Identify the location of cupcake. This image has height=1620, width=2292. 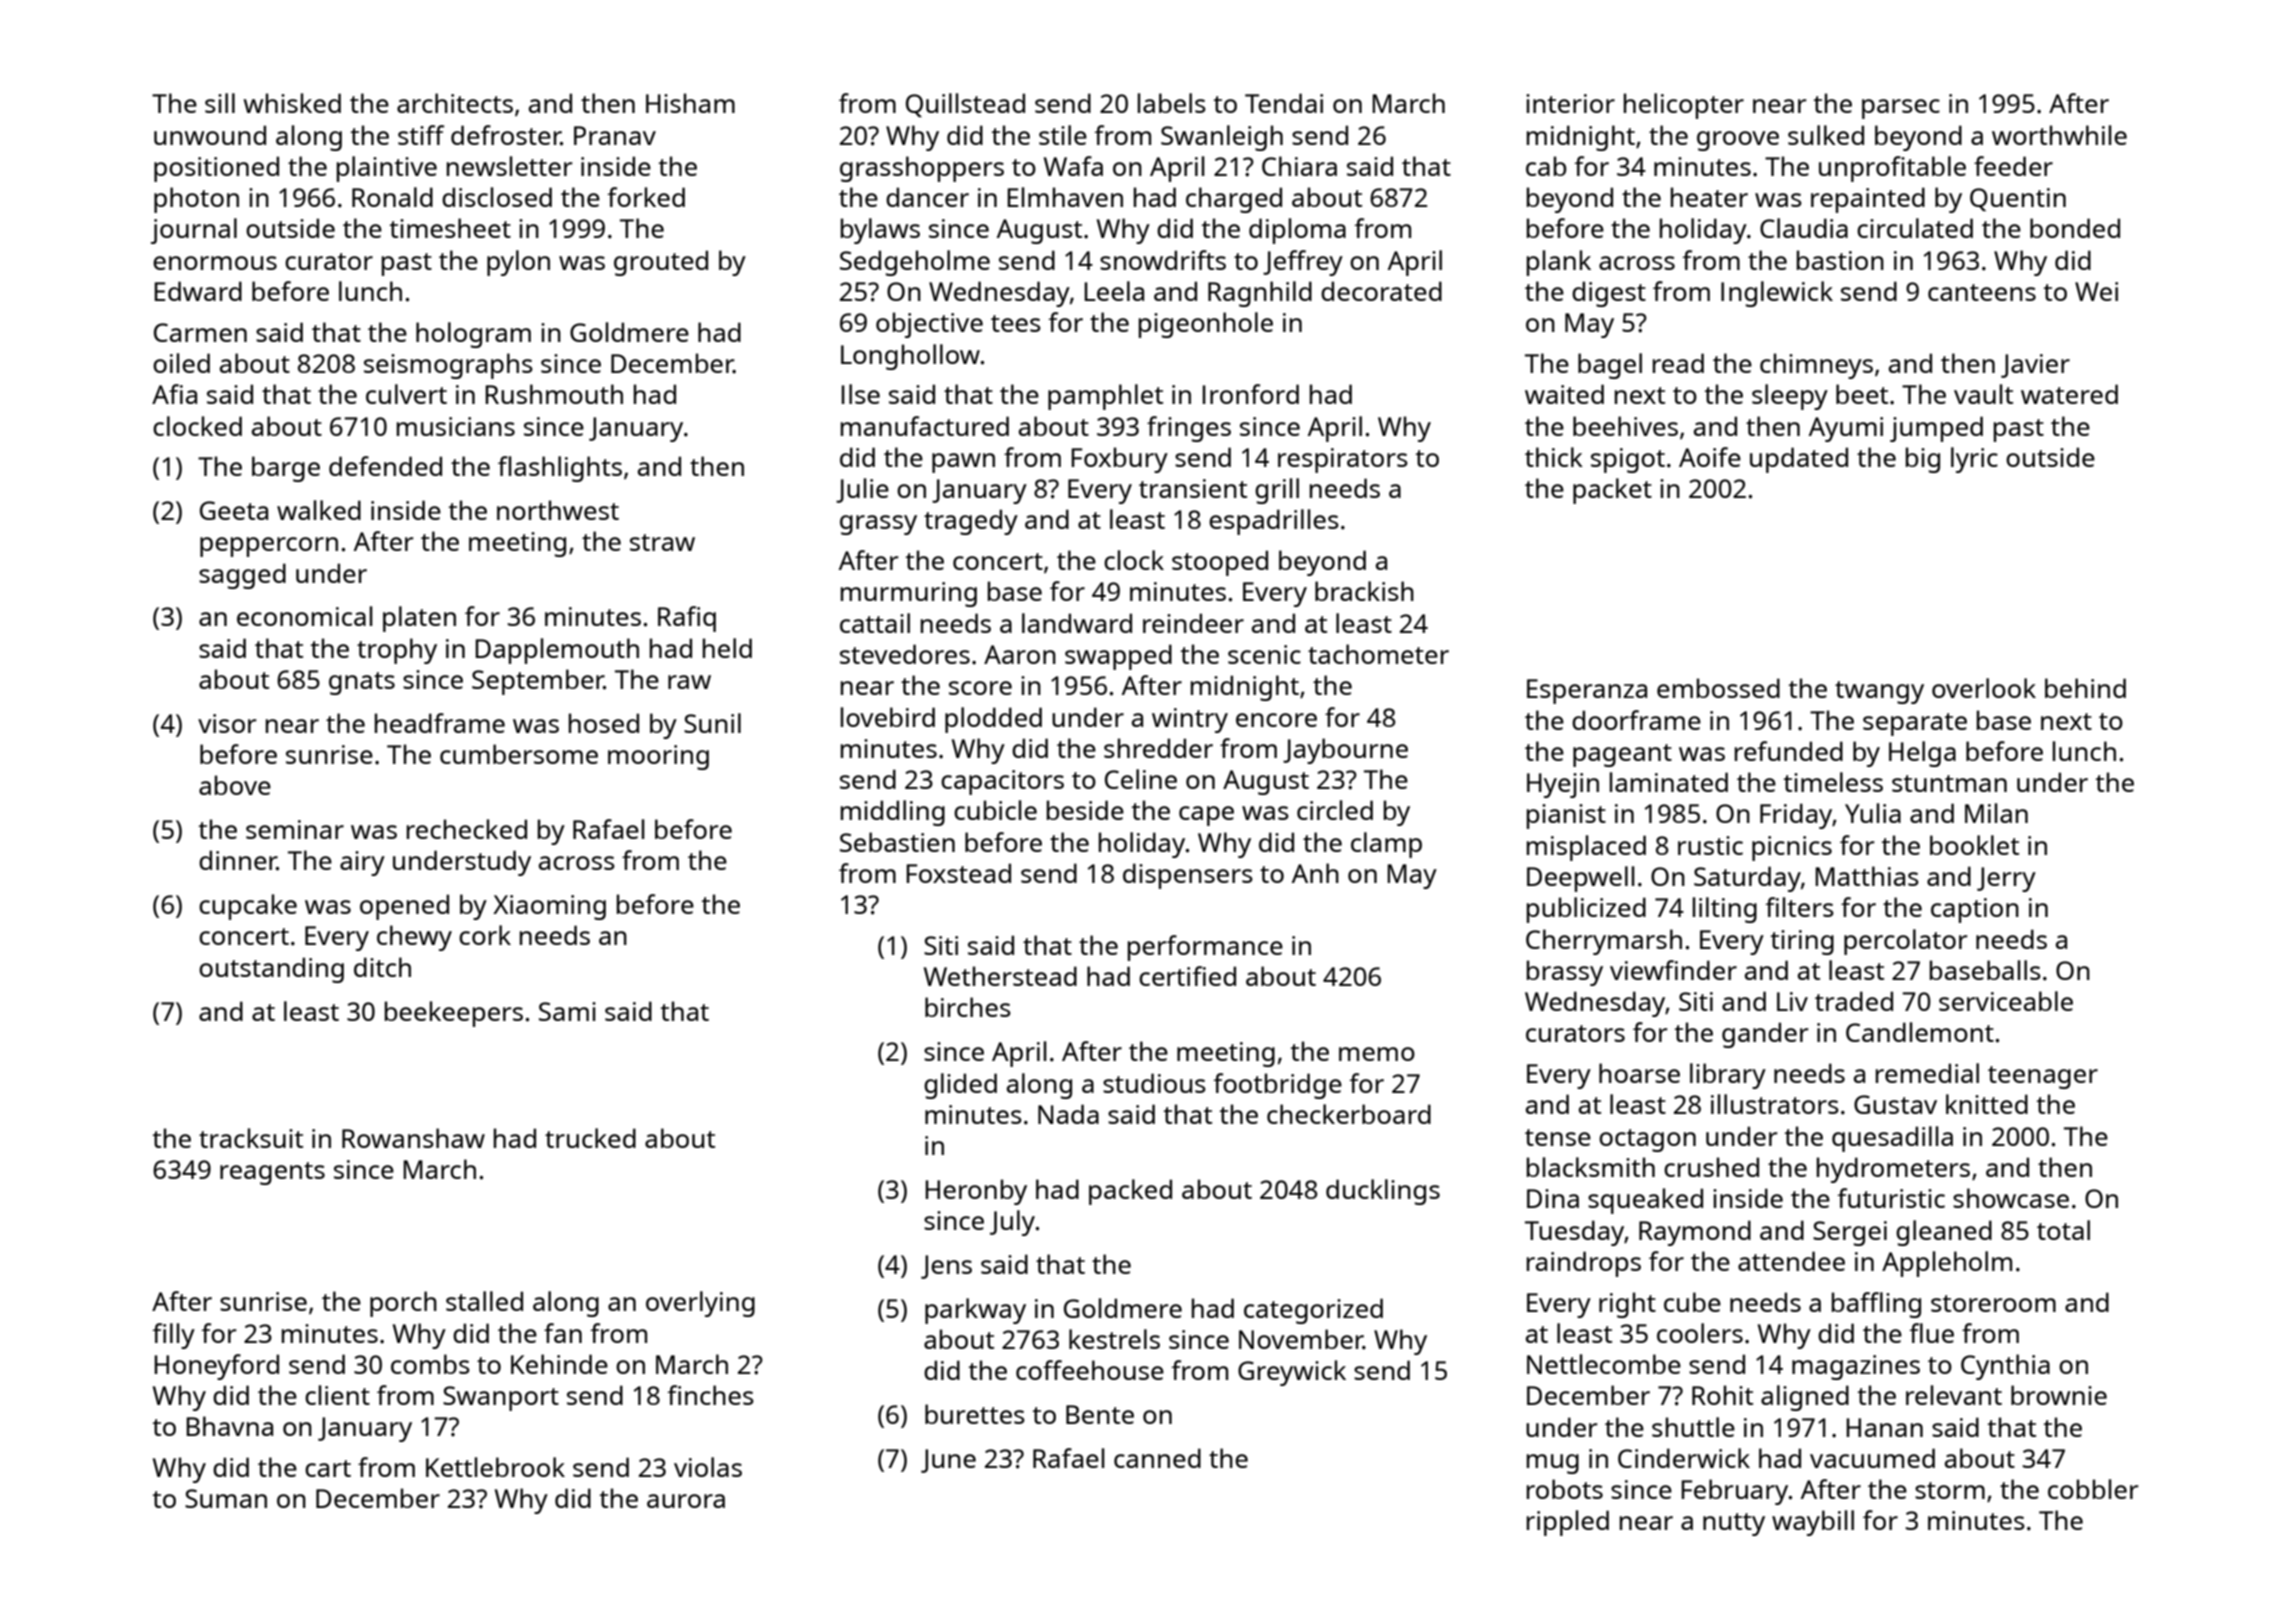
(248, 907).
